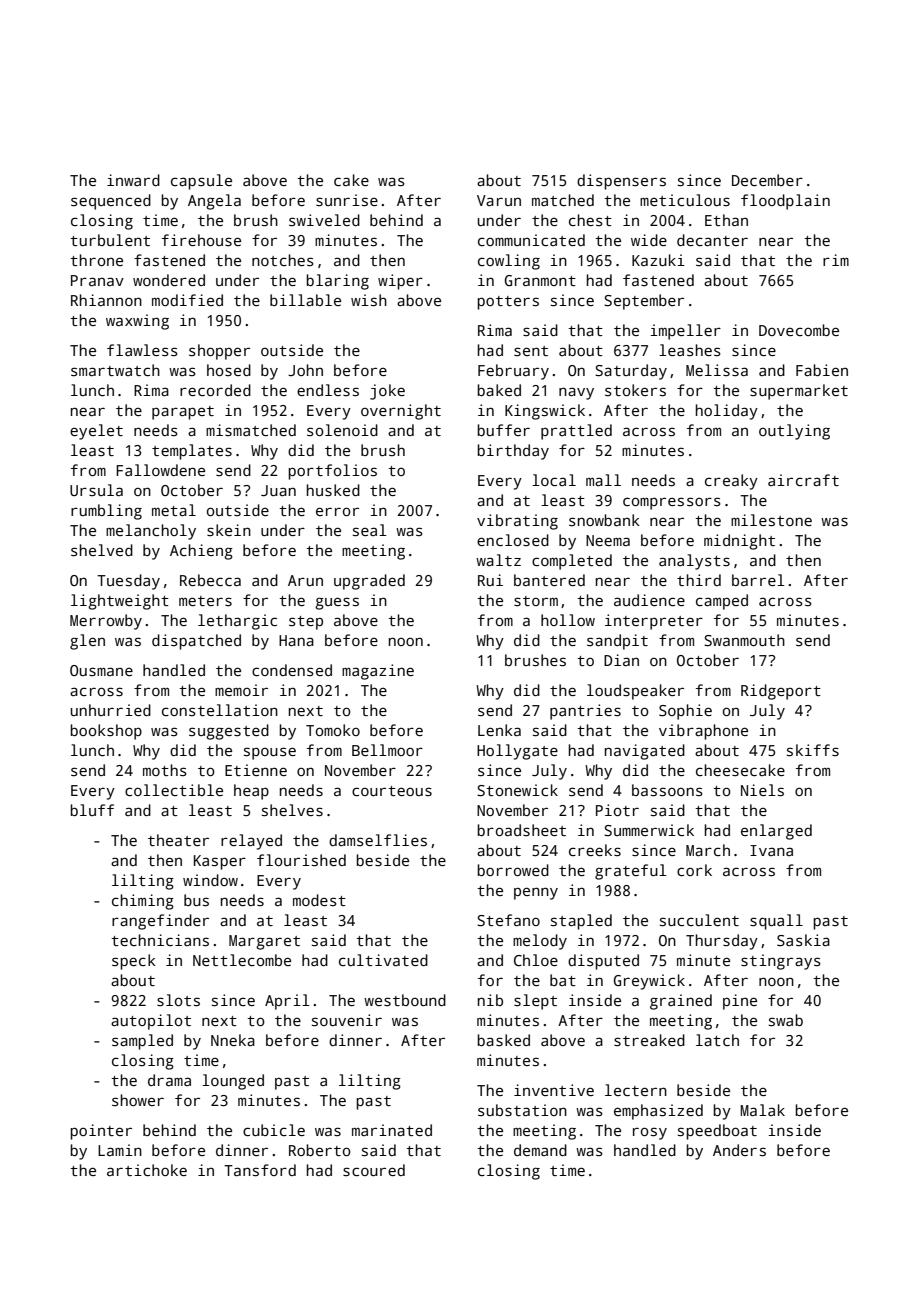 The width and height of the image is (924, 1308). Describe the element at coordinates (160, 940) in the image. I see `technicians` at that location.
